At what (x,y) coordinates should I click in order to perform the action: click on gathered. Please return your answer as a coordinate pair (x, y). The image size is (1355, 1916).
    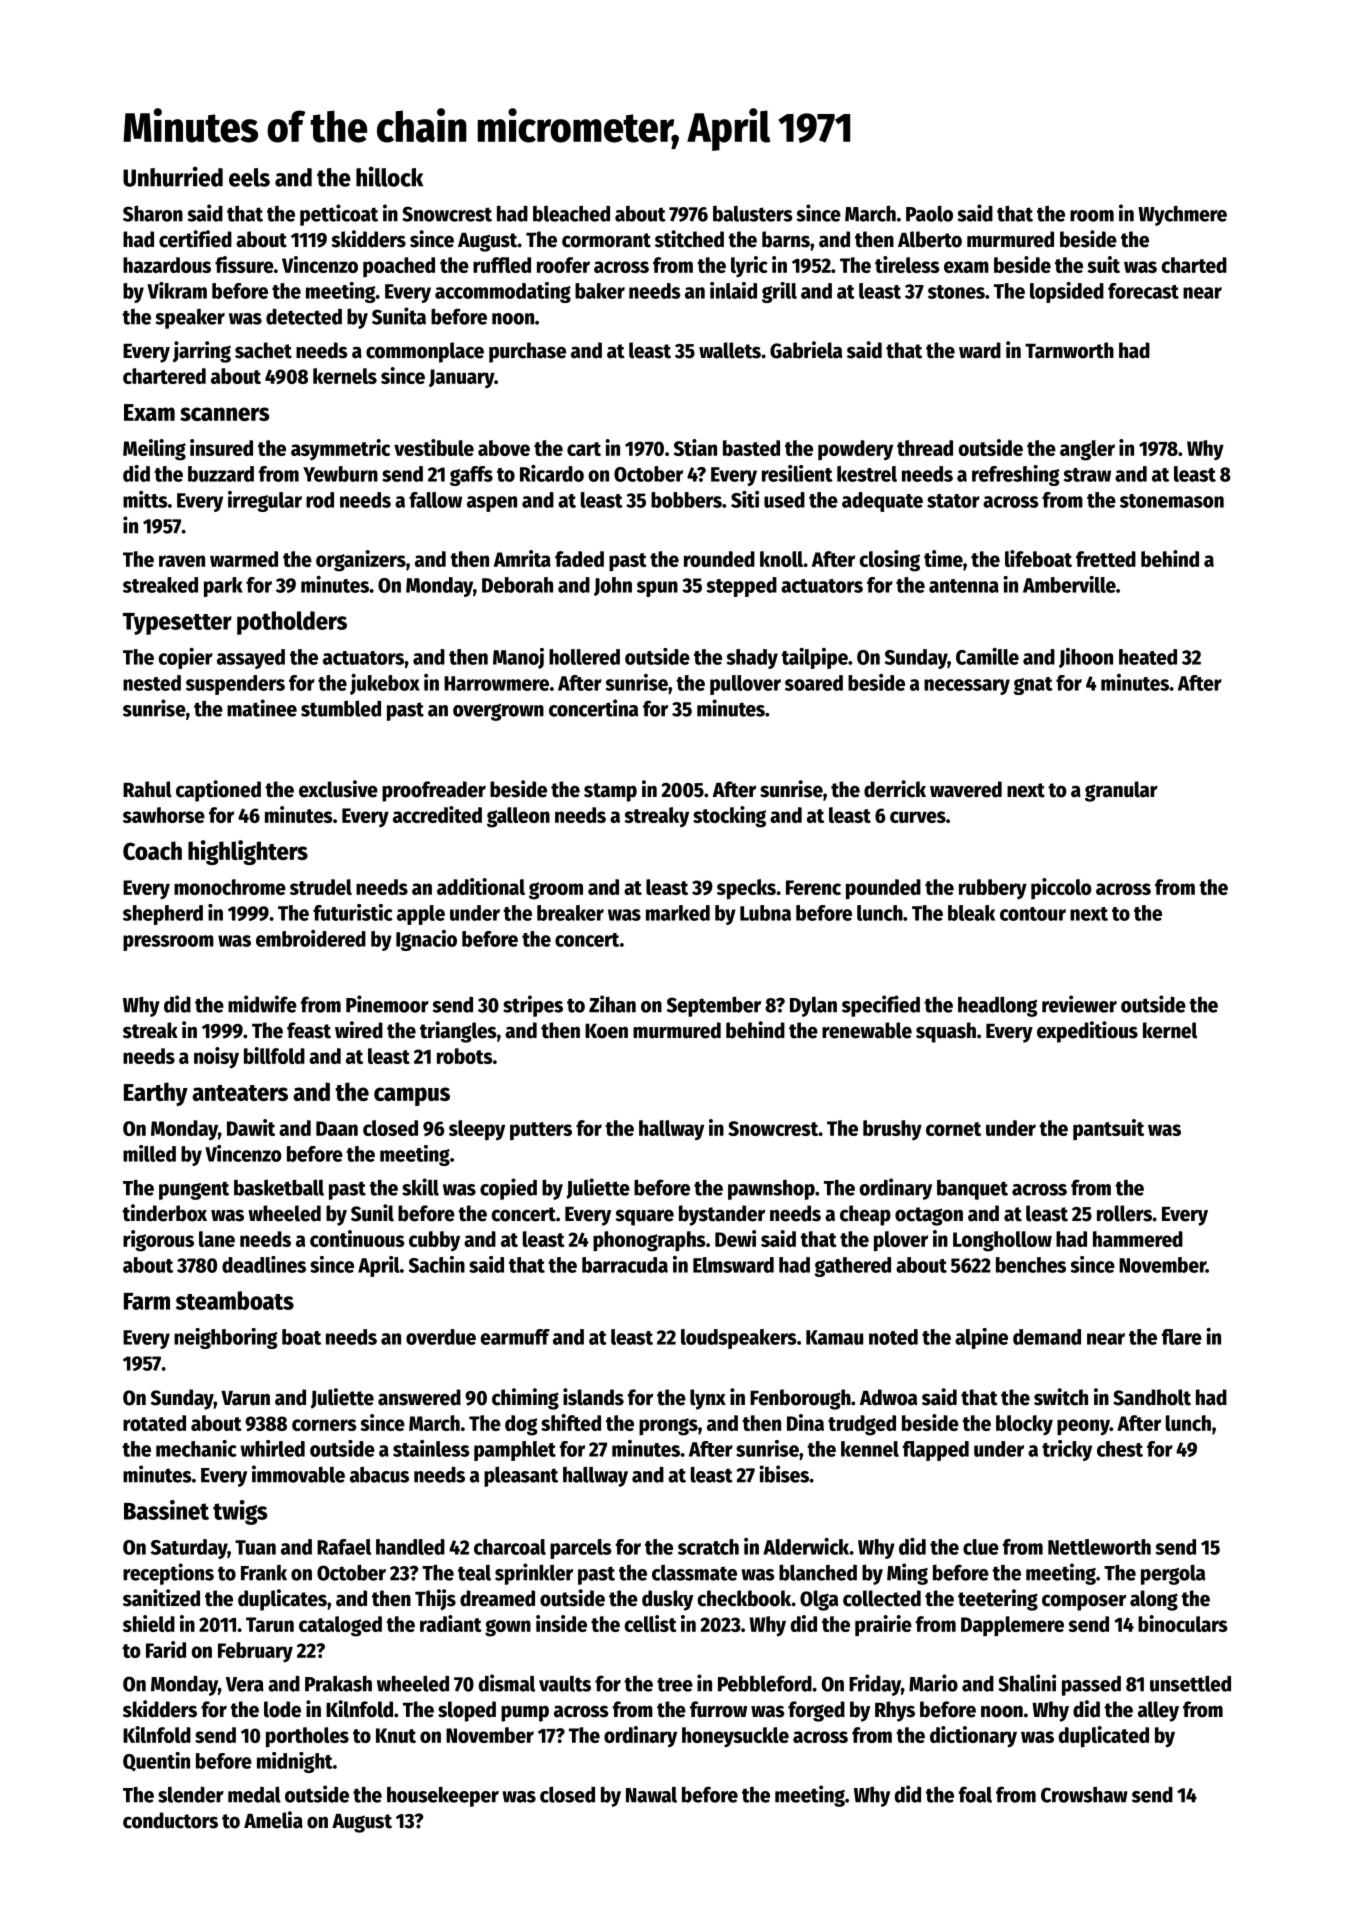
    Looking at the image, I should click on (853, 1267).
